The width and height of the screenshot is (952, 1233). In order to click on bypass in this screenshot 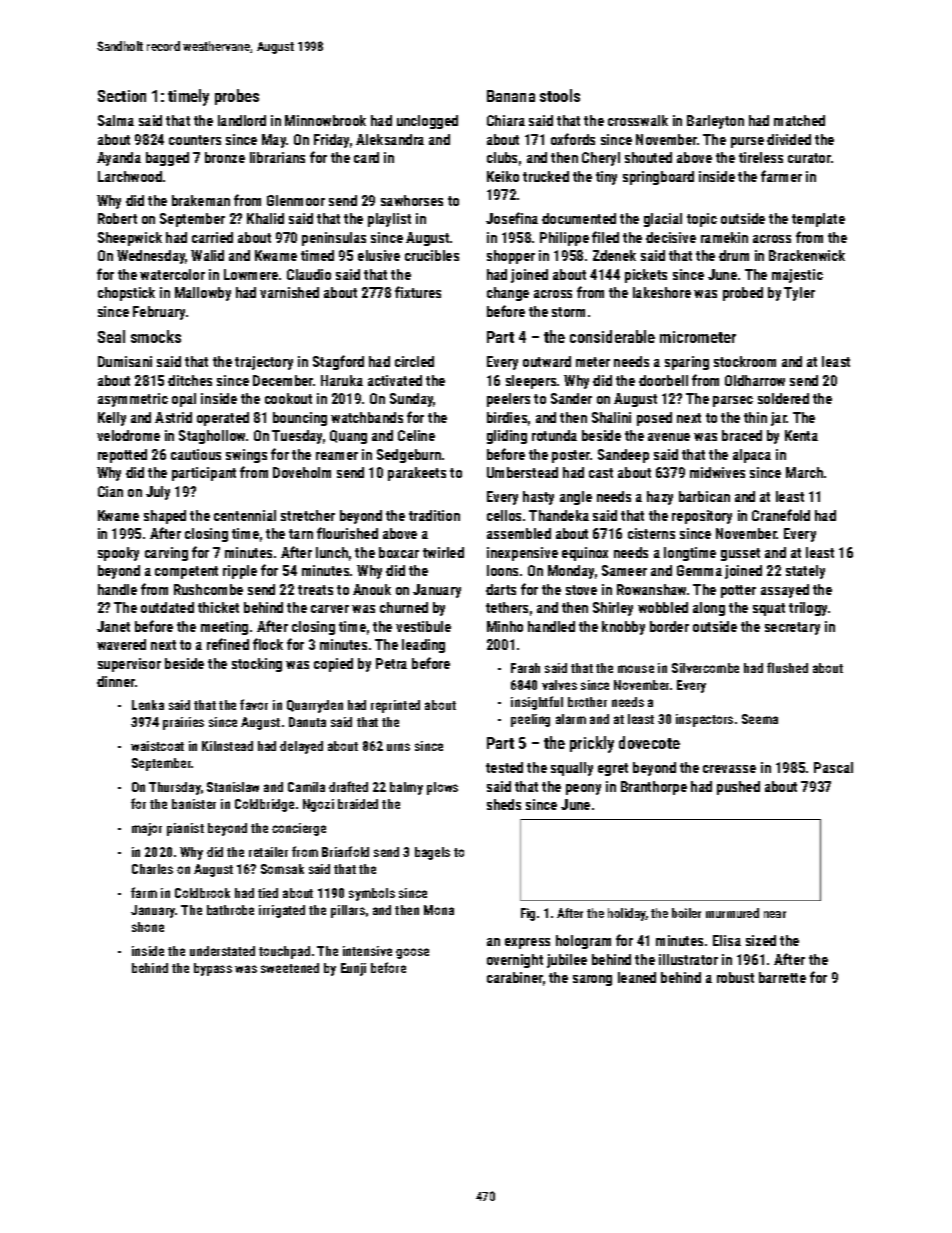, I will do `click(213, 969)`.
